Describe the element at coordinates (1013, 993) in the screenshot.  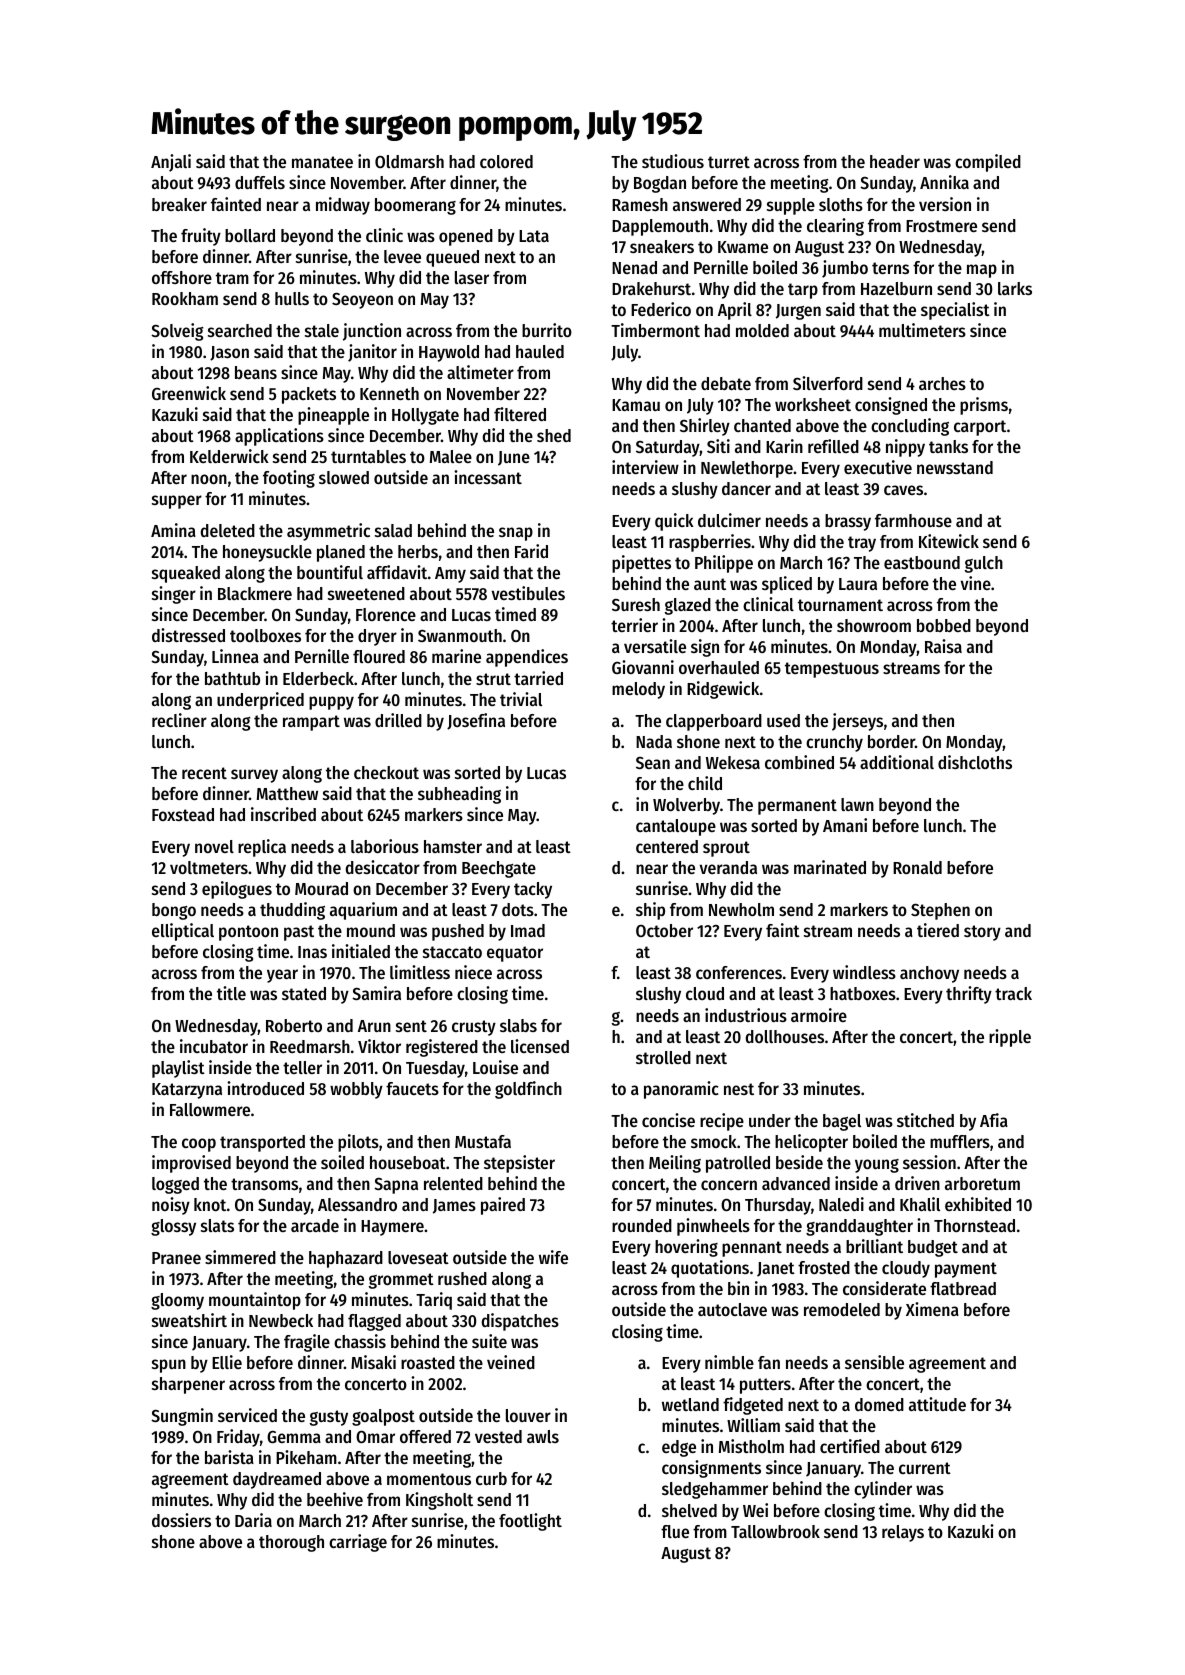
I see `track` at that location.
